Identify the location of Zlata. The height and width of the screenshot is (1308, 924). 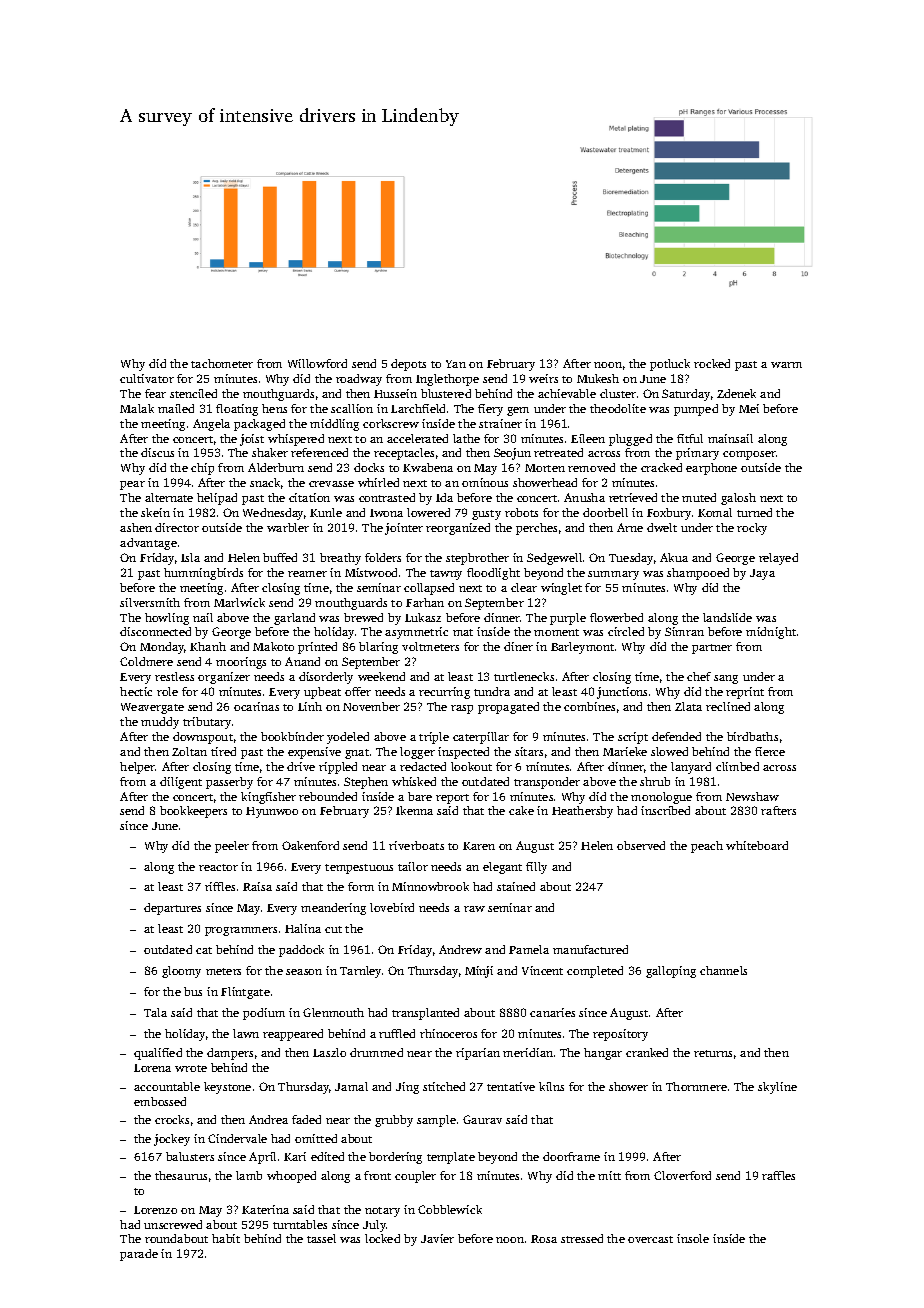
(688, 706).
